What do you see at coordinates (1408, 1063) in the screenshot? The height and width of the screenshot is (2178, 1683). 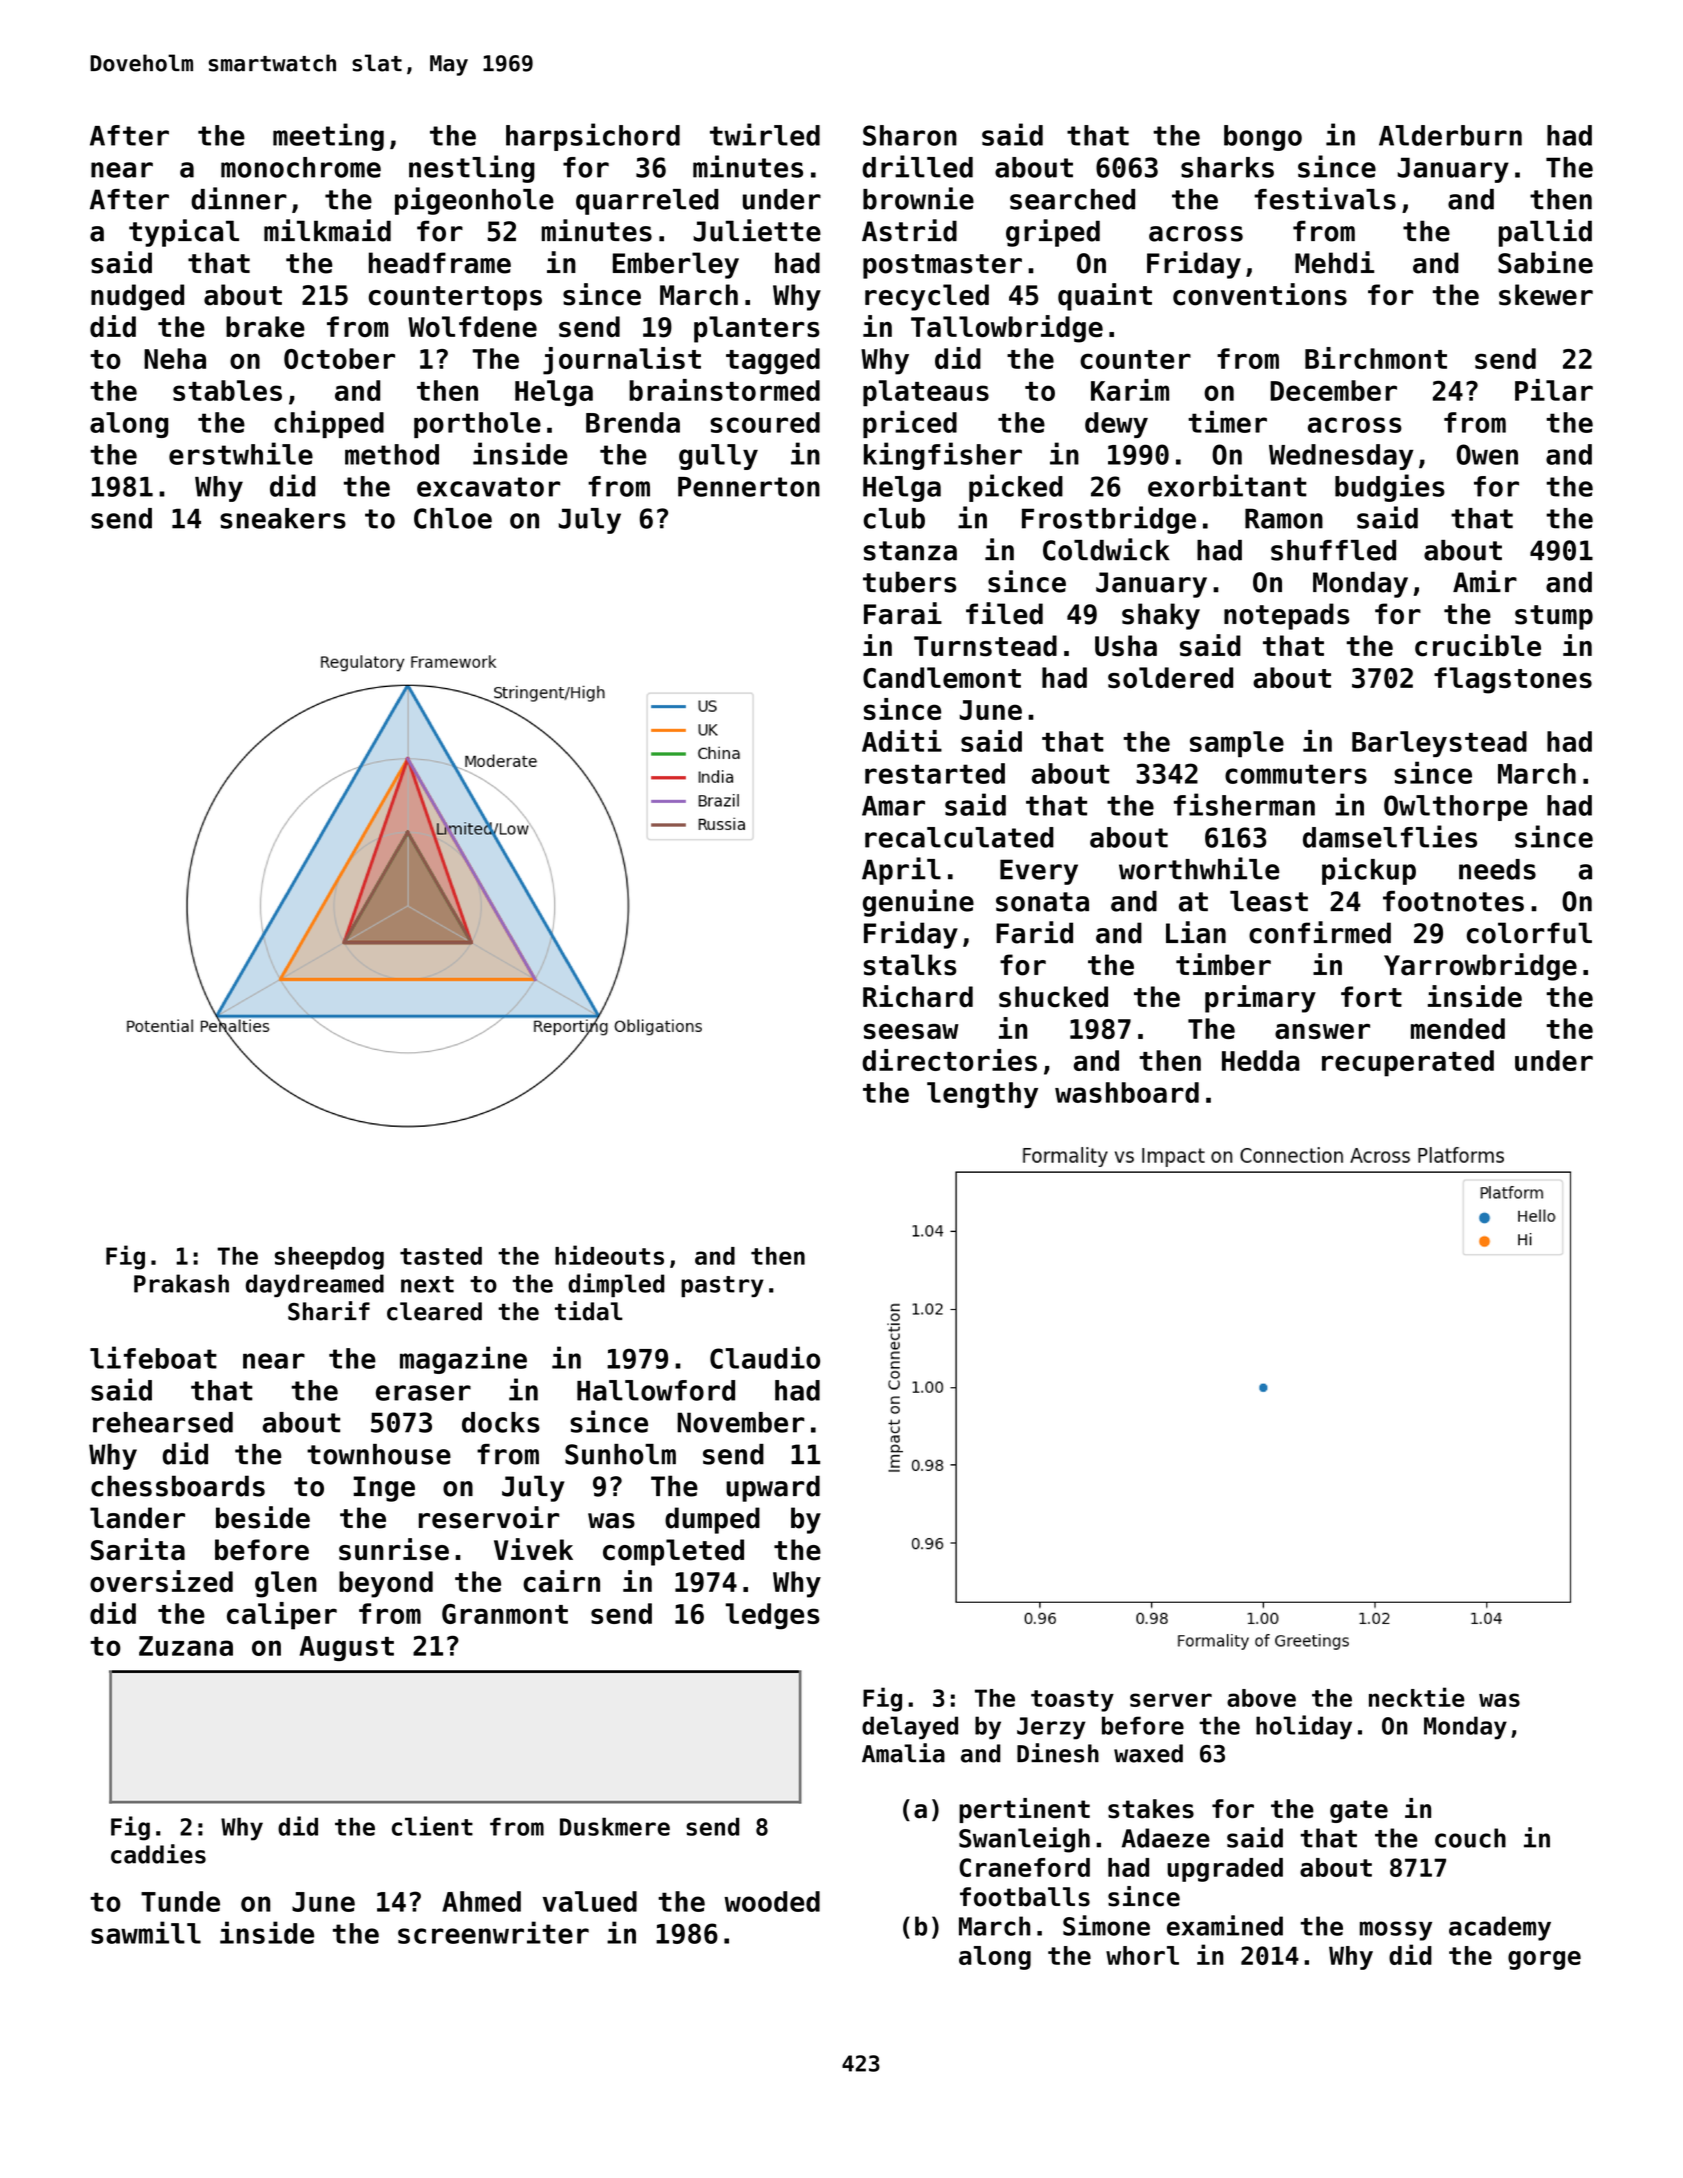 I see `recuperated` at bounding box center [1408, 1063].
